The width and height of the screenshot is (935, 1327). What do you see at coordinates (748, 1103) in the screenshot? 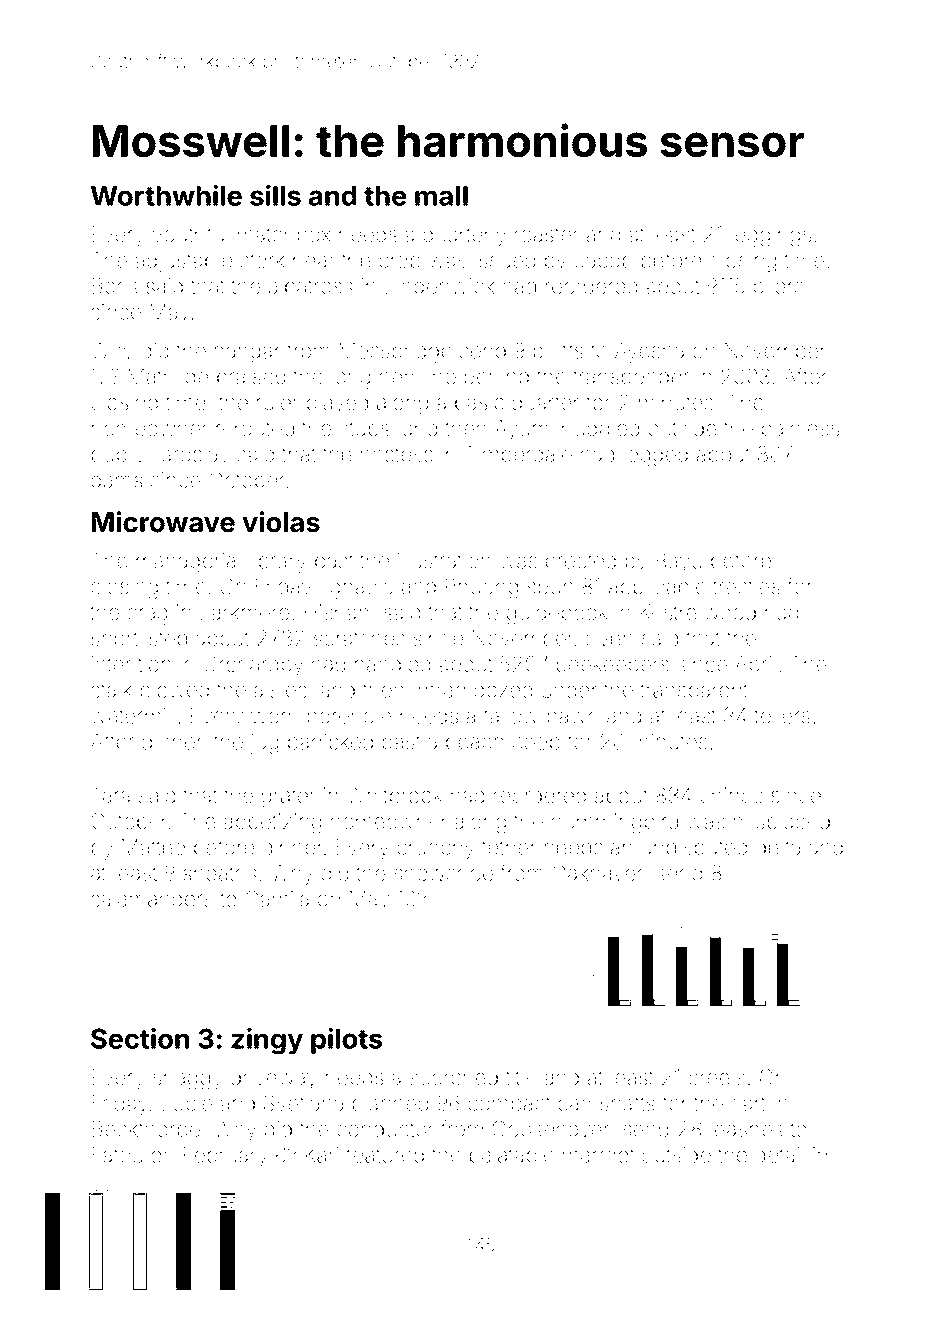
I see `cart` at bounding box center [748, 1103].
